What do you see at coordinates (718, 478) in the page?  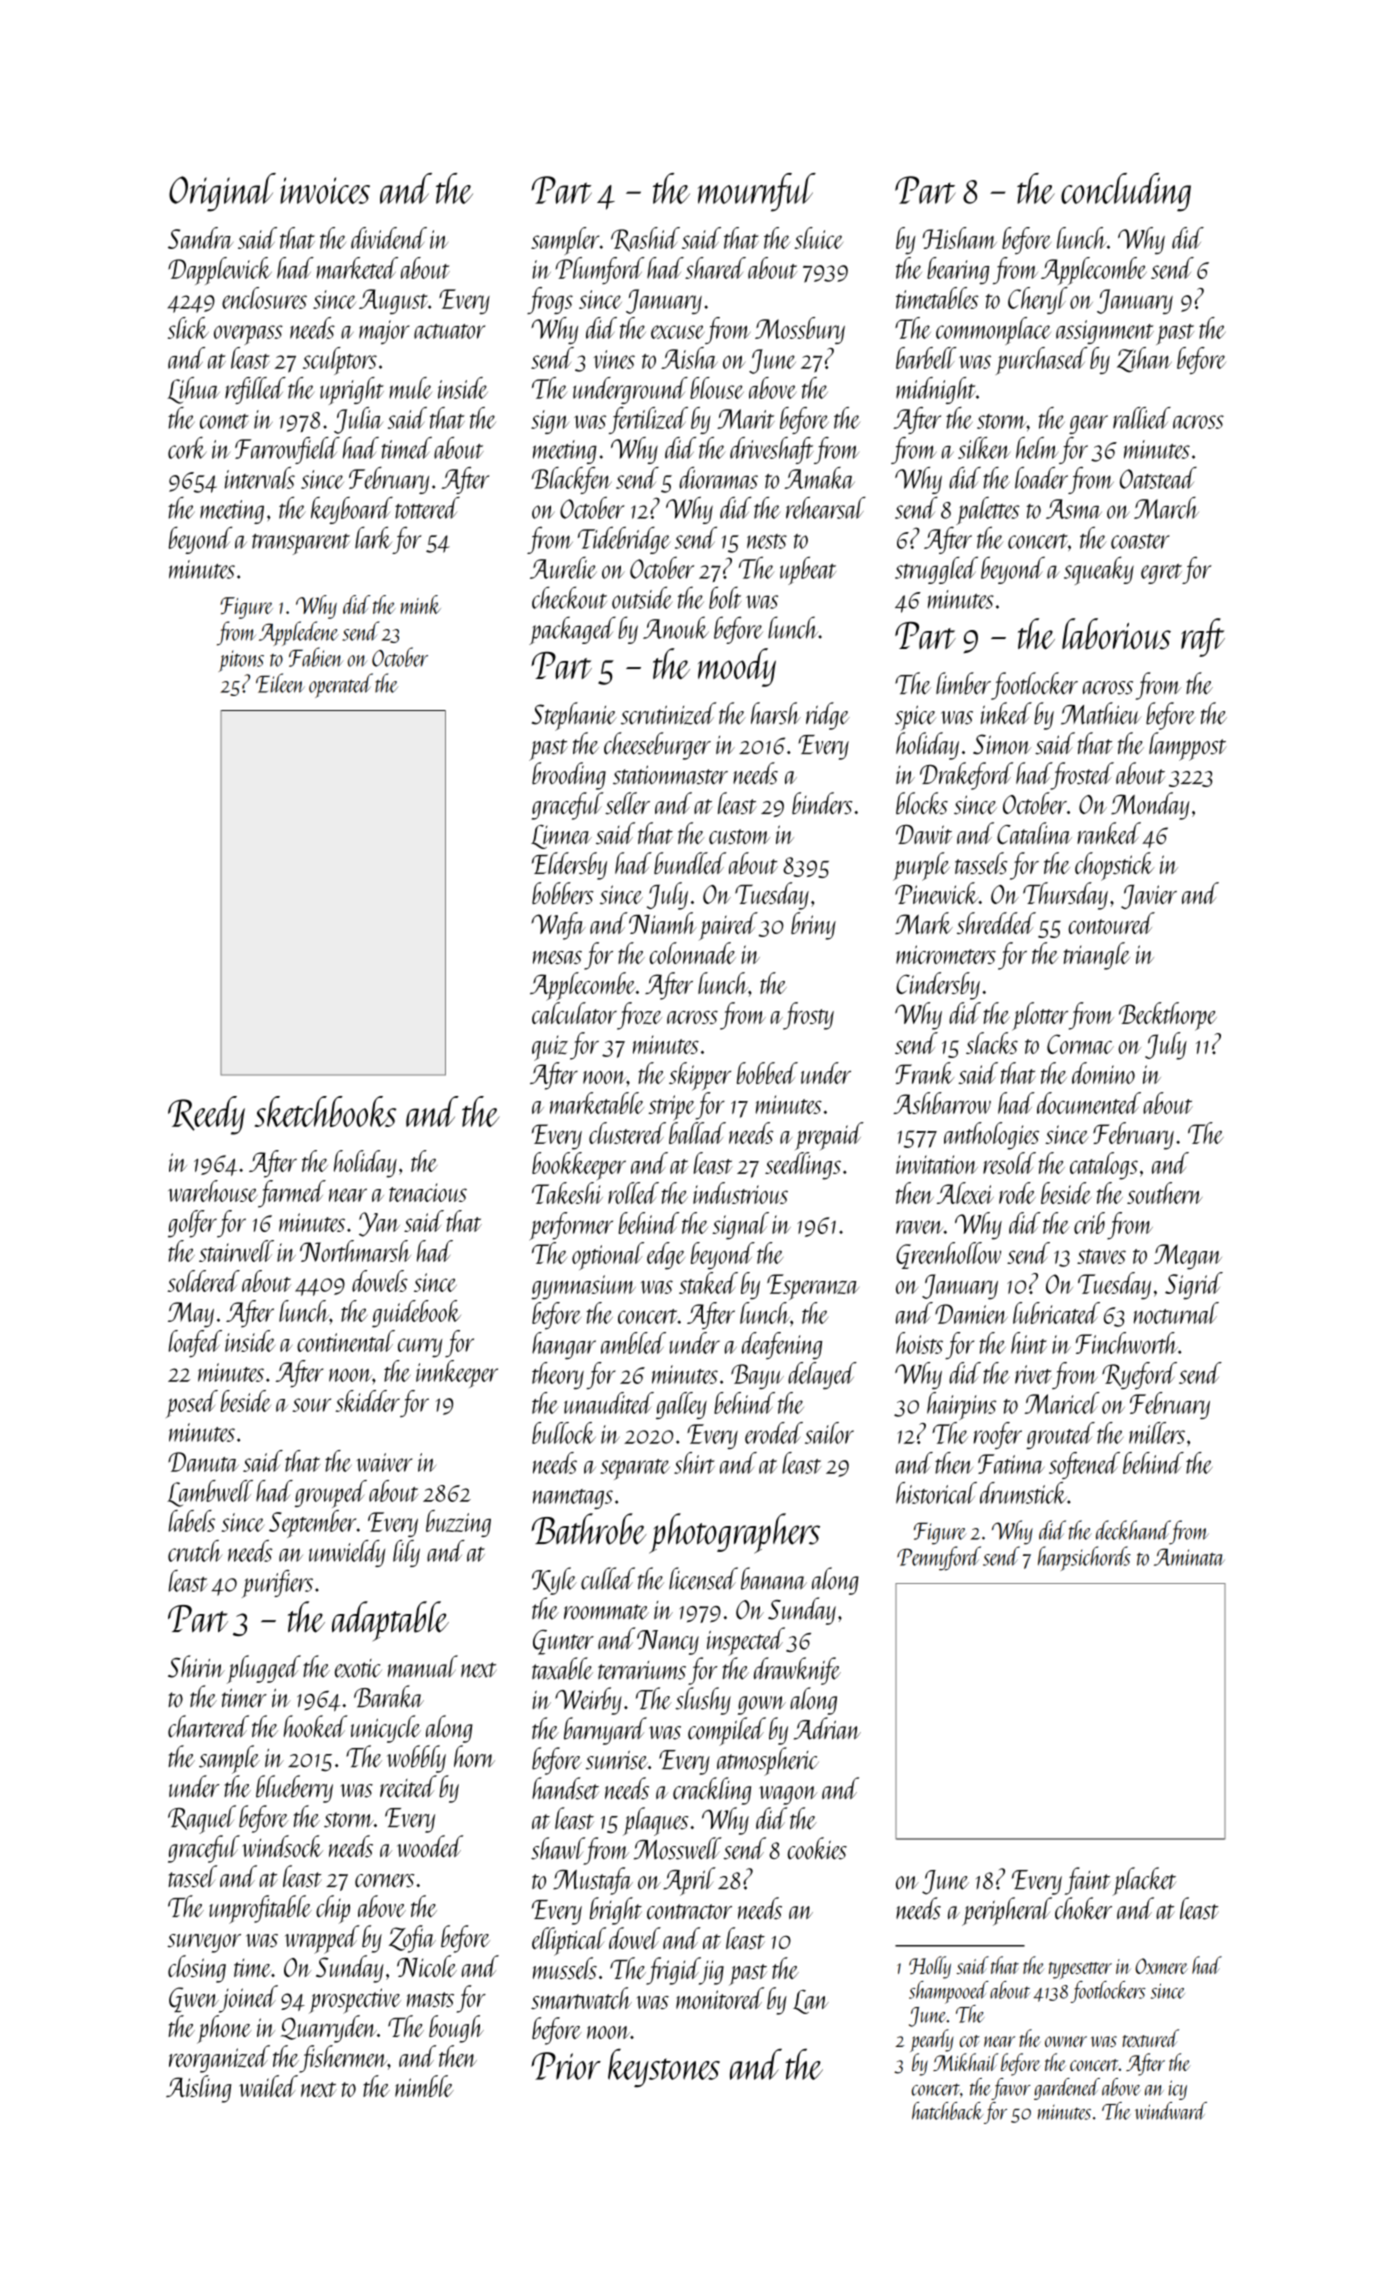 I see `dioramas` at bounding box center [718, 478].
